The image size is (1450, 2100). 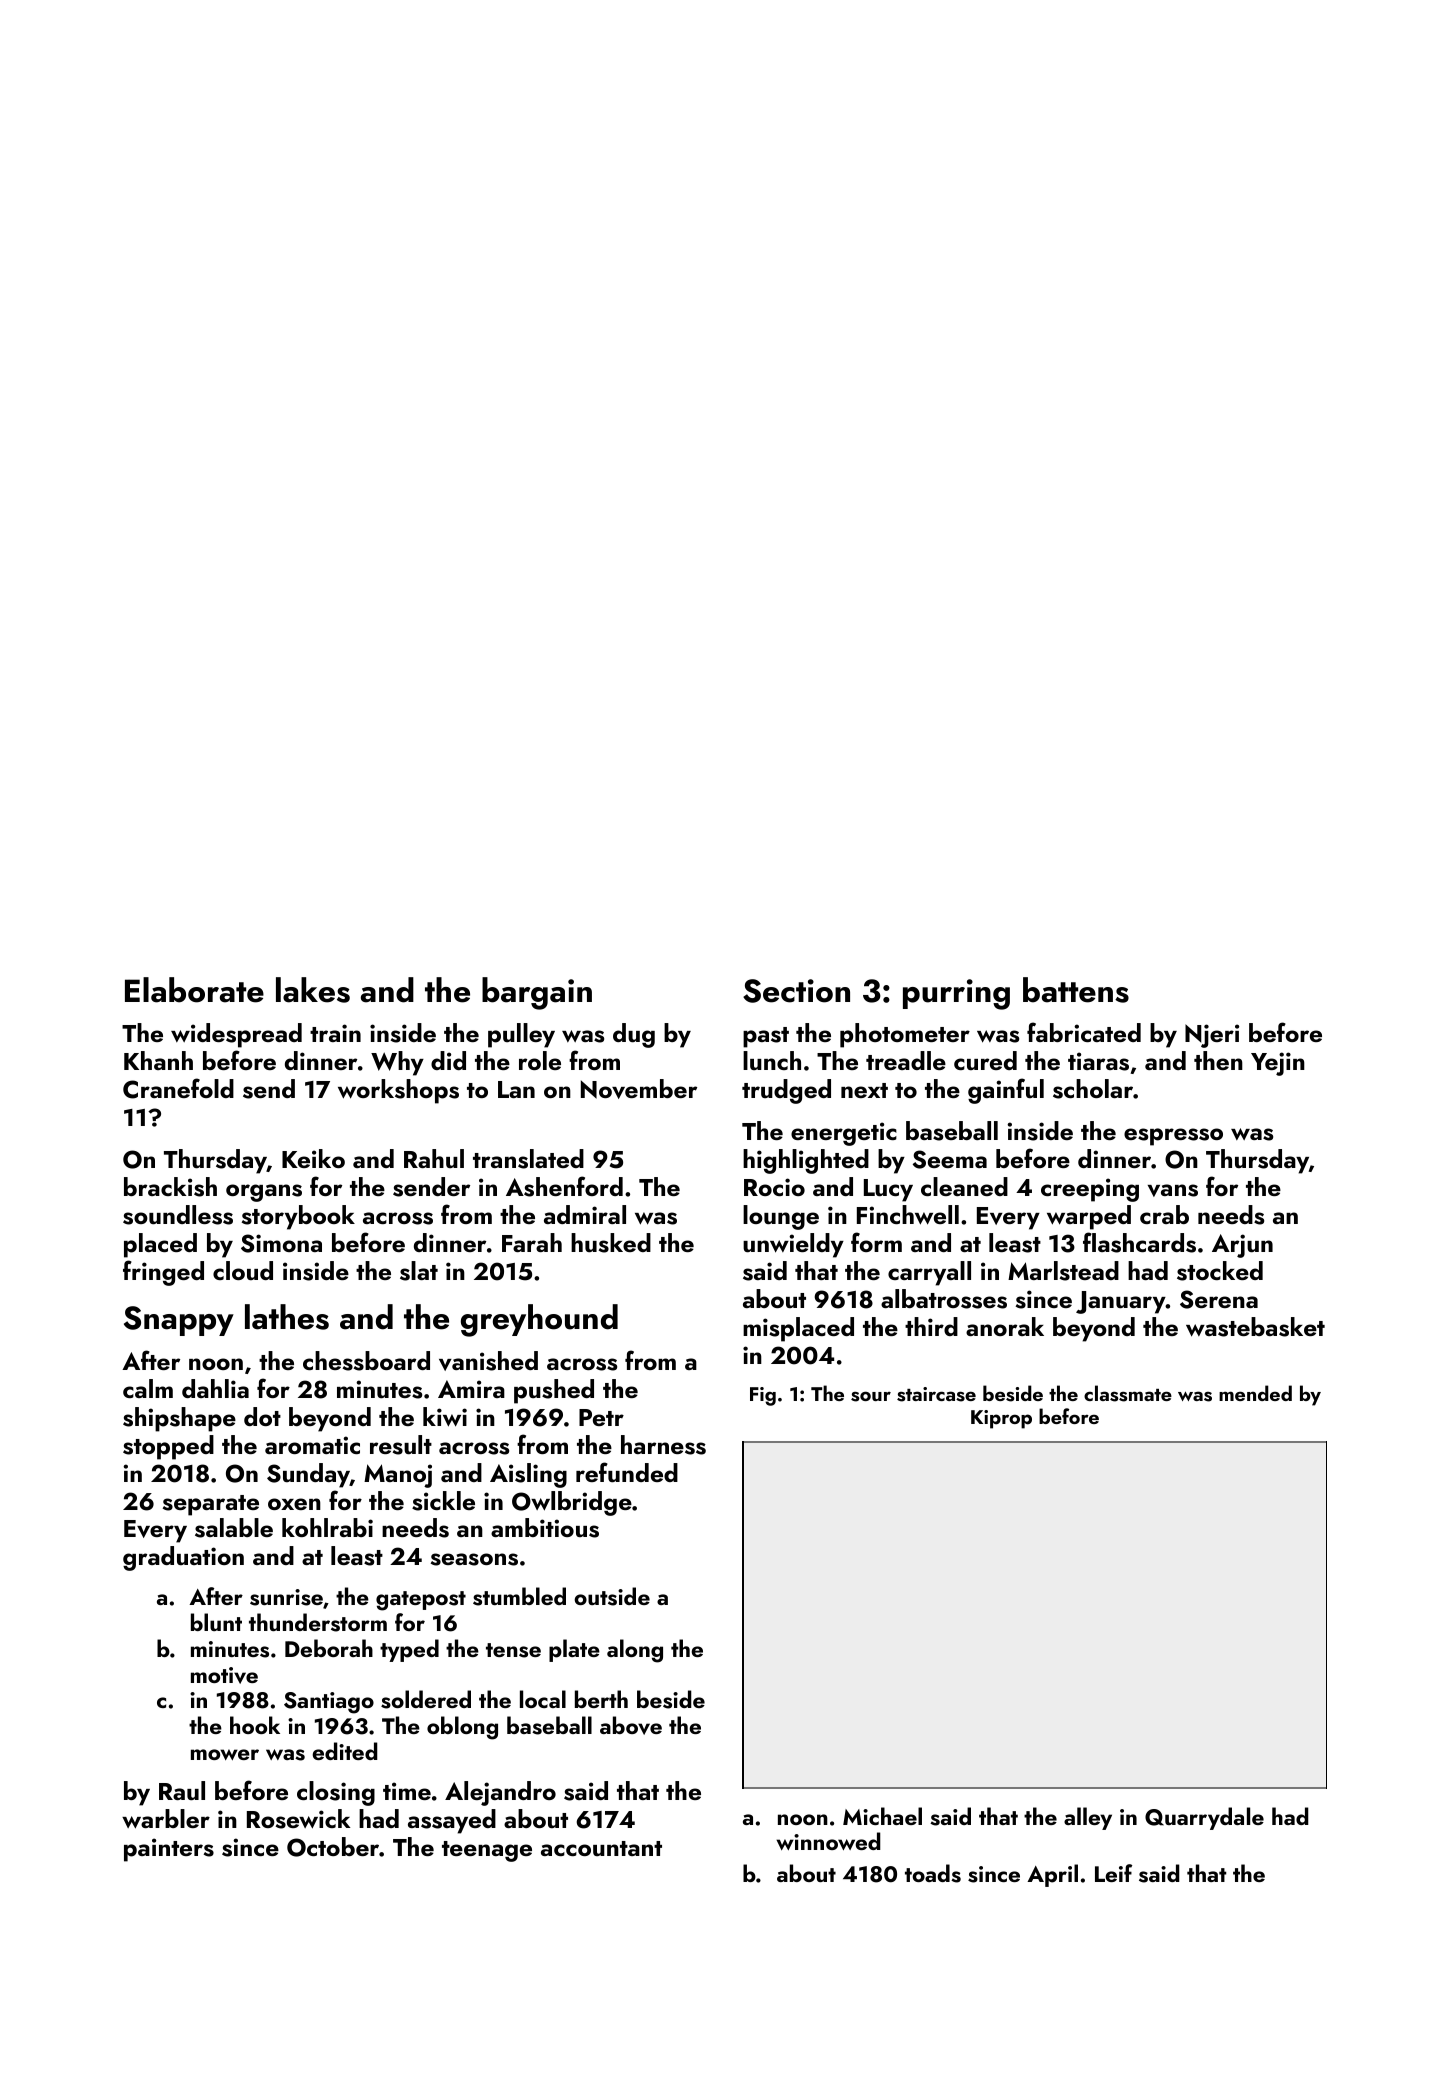 What do you see at coordinates (366, 1361) in the image?
I see `chessboard` at bounding box center [366, 1361].
